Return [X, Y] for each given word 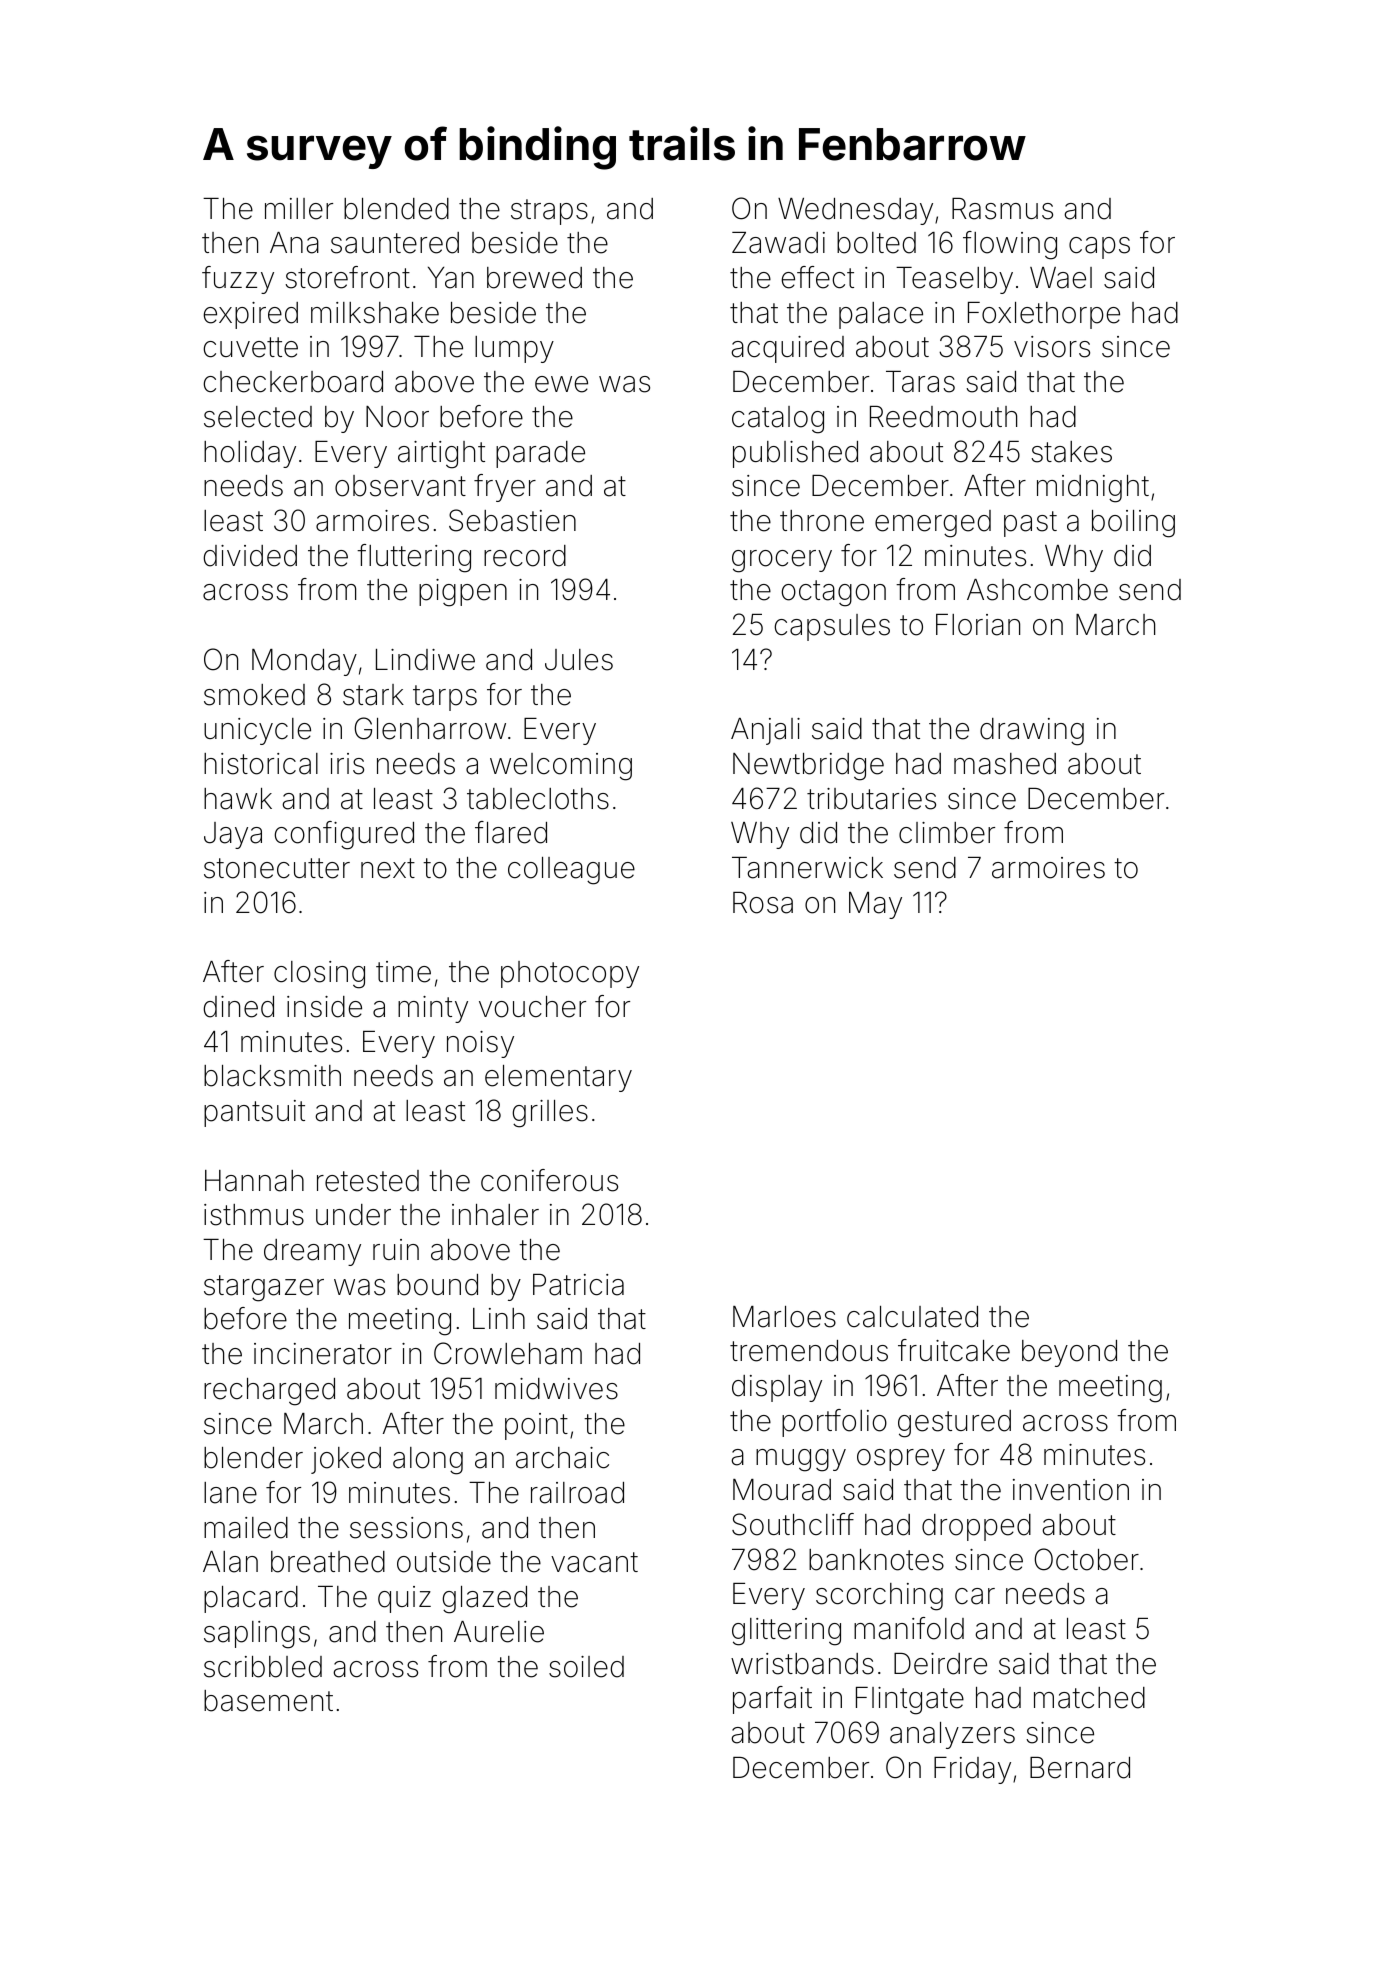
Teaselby [954, 280]
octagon [834, 593]
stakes [1071, 452]
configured [344, 835]
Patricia [578, 1285]
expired [250, 315]
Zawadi [778, 243]
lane [230, 1493]
